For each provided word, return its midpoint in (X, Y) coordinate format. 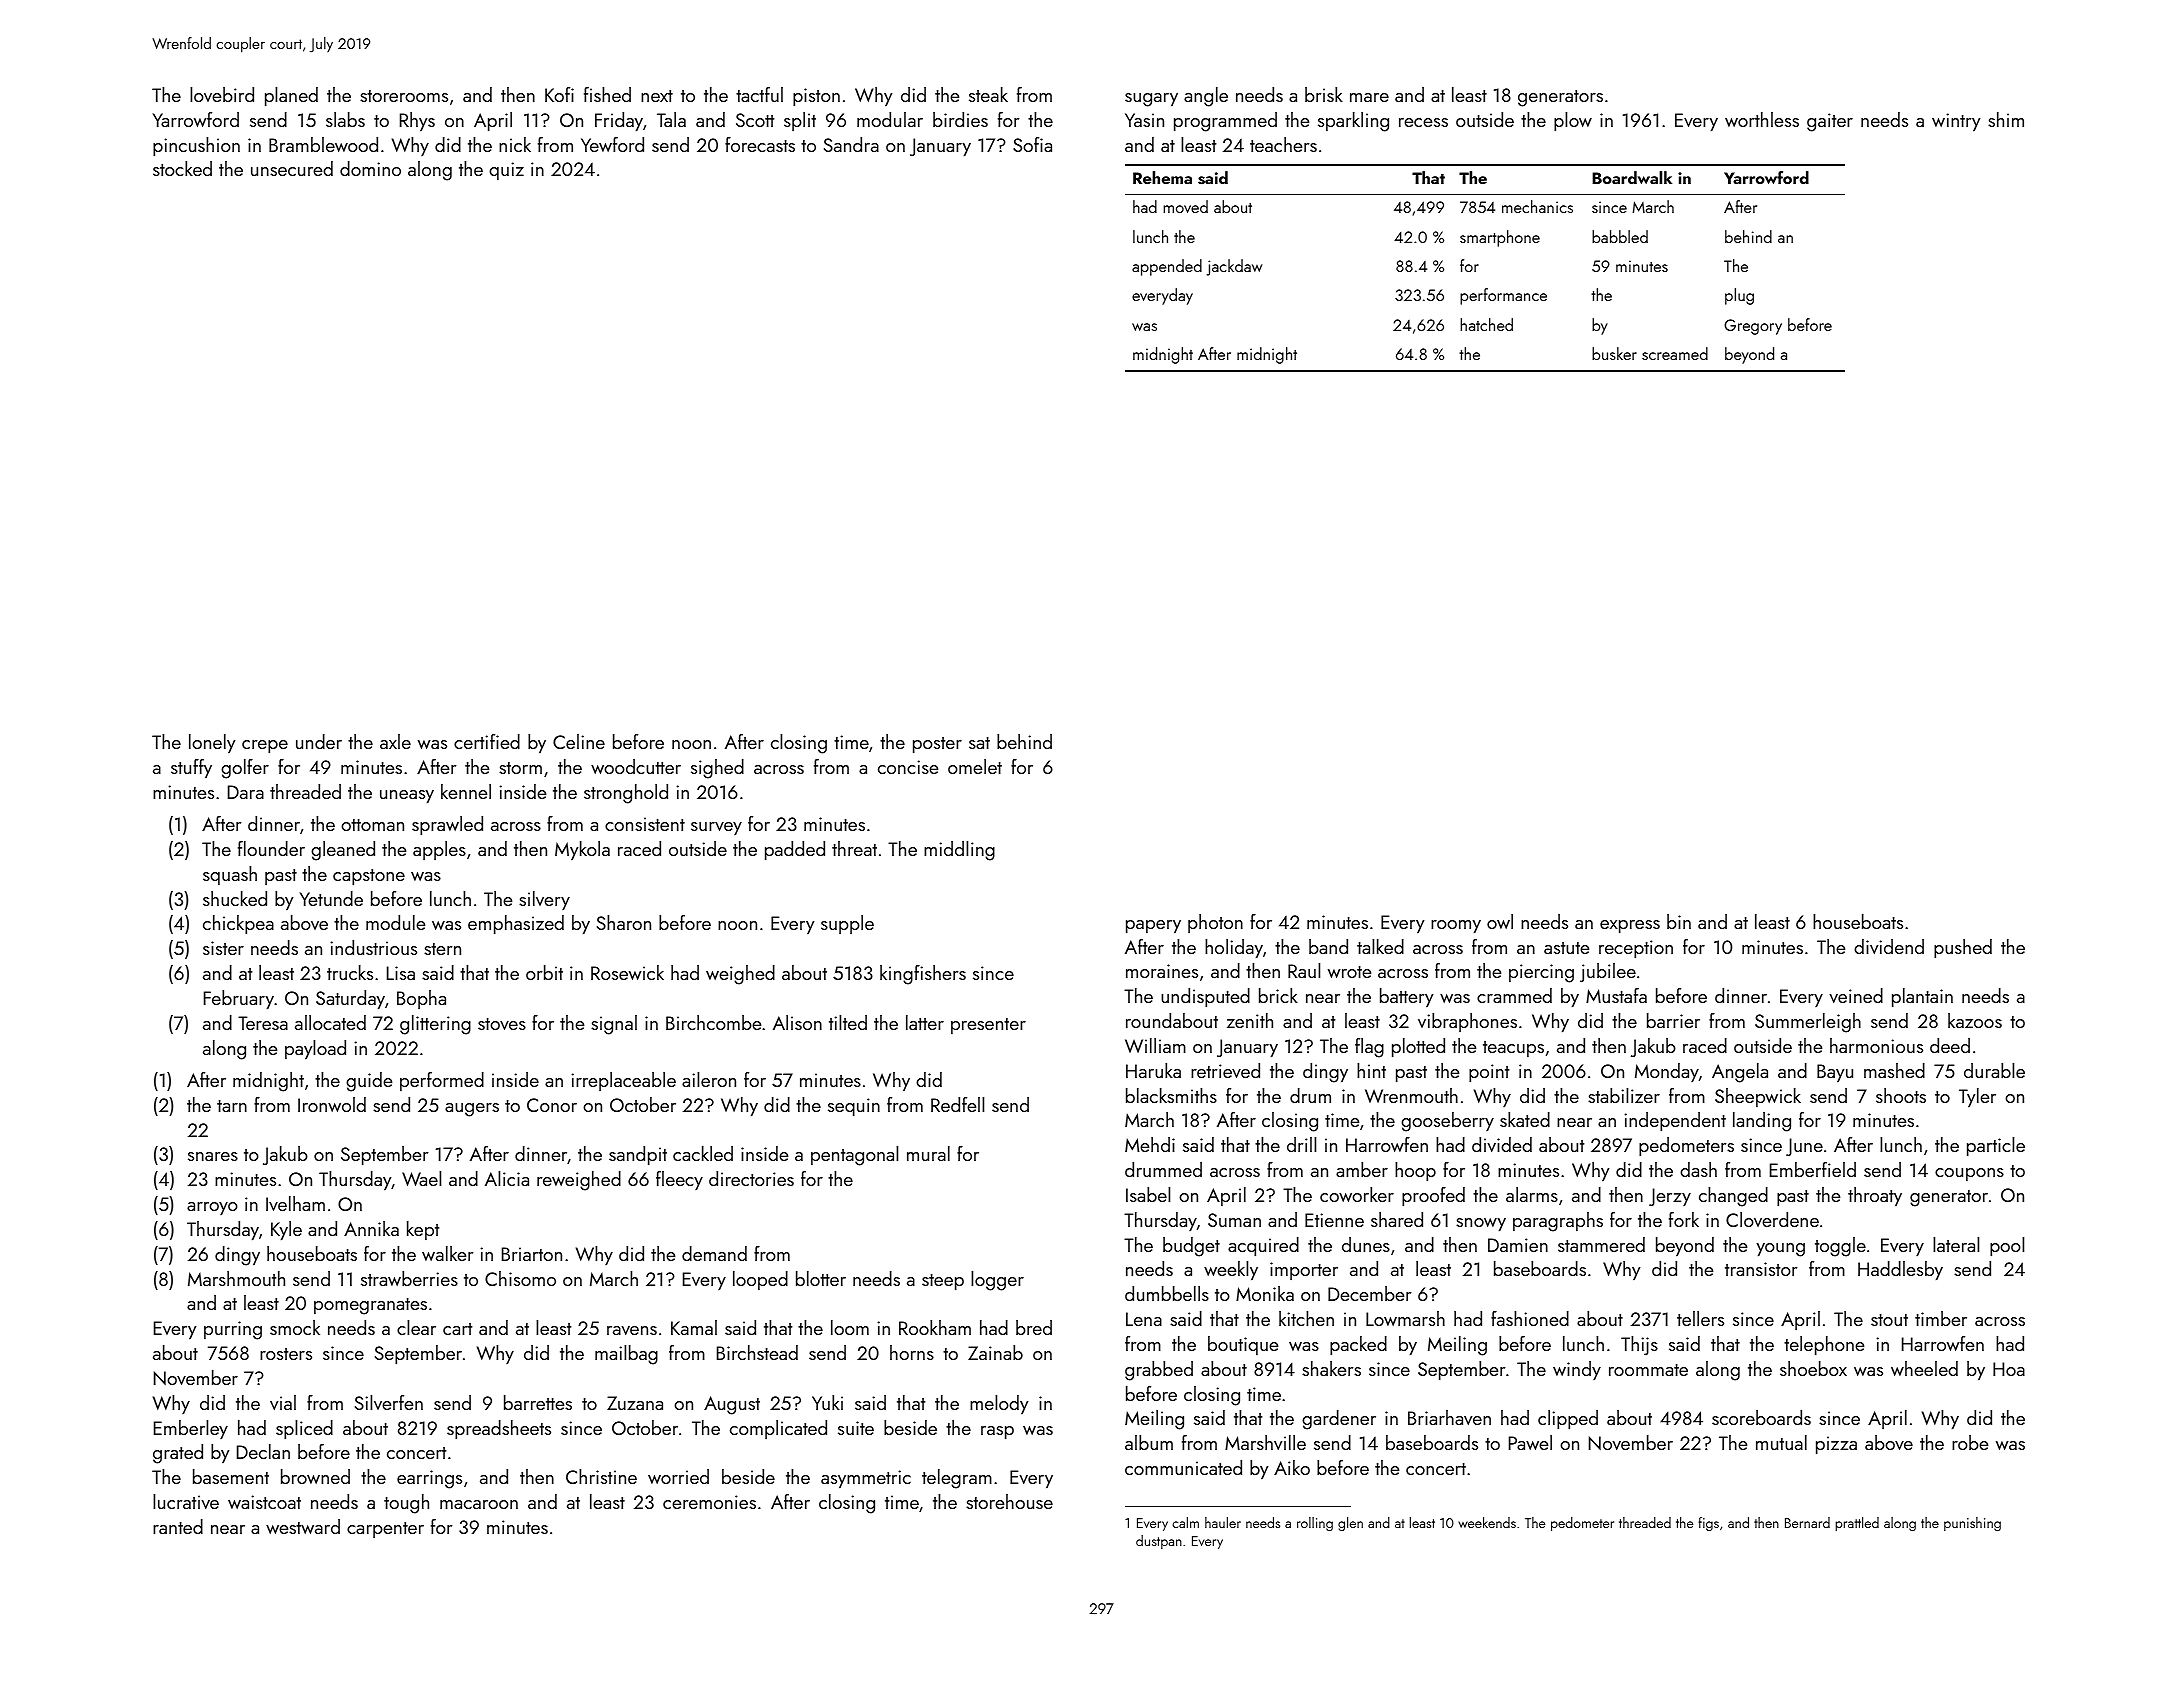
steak (988, 94)
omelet (975, 766)
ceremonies (709, 1502)
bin (1679, 921)
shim (2006, 119)
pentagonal (854, 1156)
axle (395, 741)
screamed (1675, 353)
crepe (265, 747)
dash (1698, 1169)
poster (937, 745)
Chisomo (520, 1278)
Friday (619, 122)
